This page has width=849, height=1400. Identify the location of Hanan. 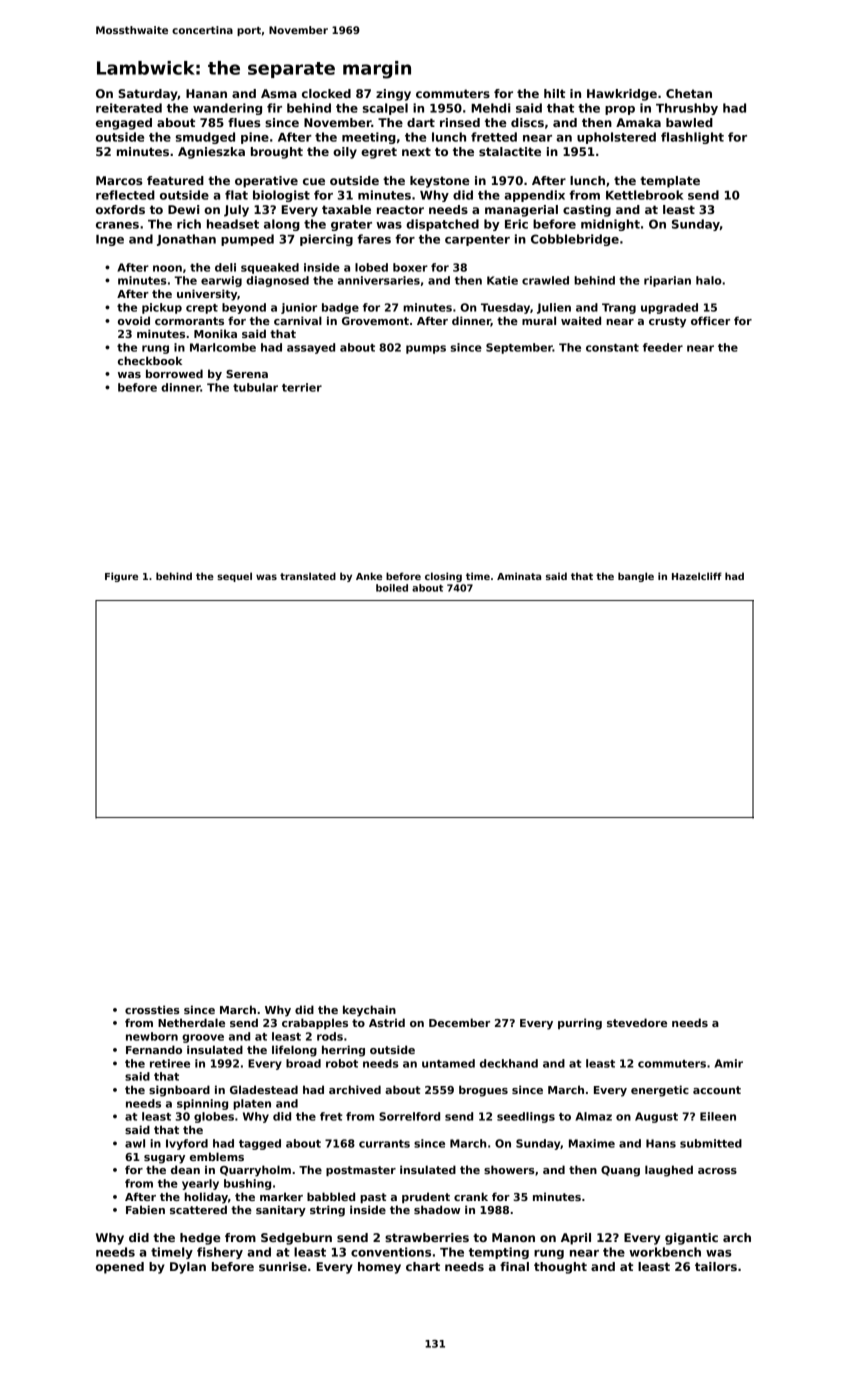
(206, 93).
